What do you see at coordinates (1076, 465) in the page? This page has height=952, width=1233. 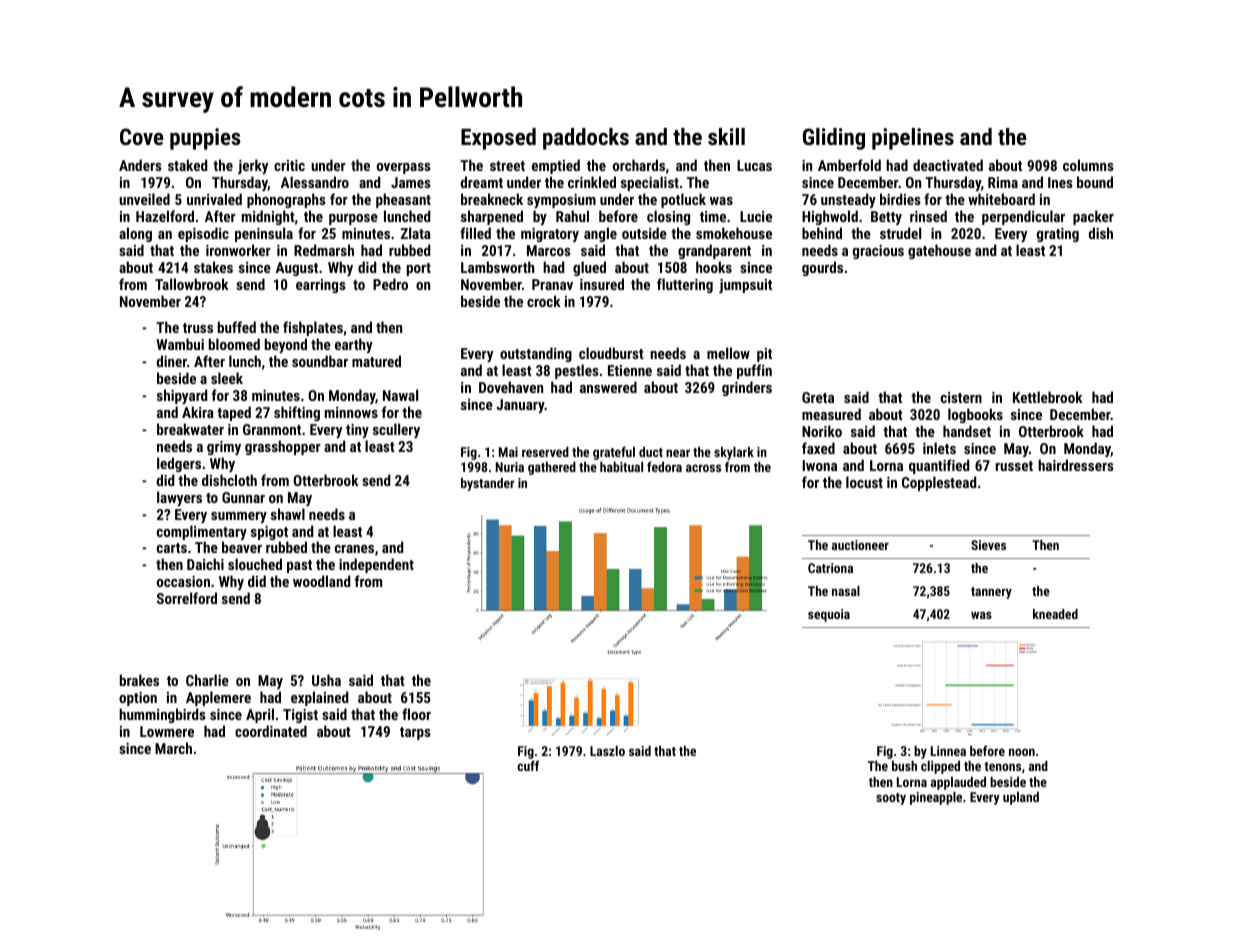 I see `hairdressers` at bounding box center [1076, 465].
